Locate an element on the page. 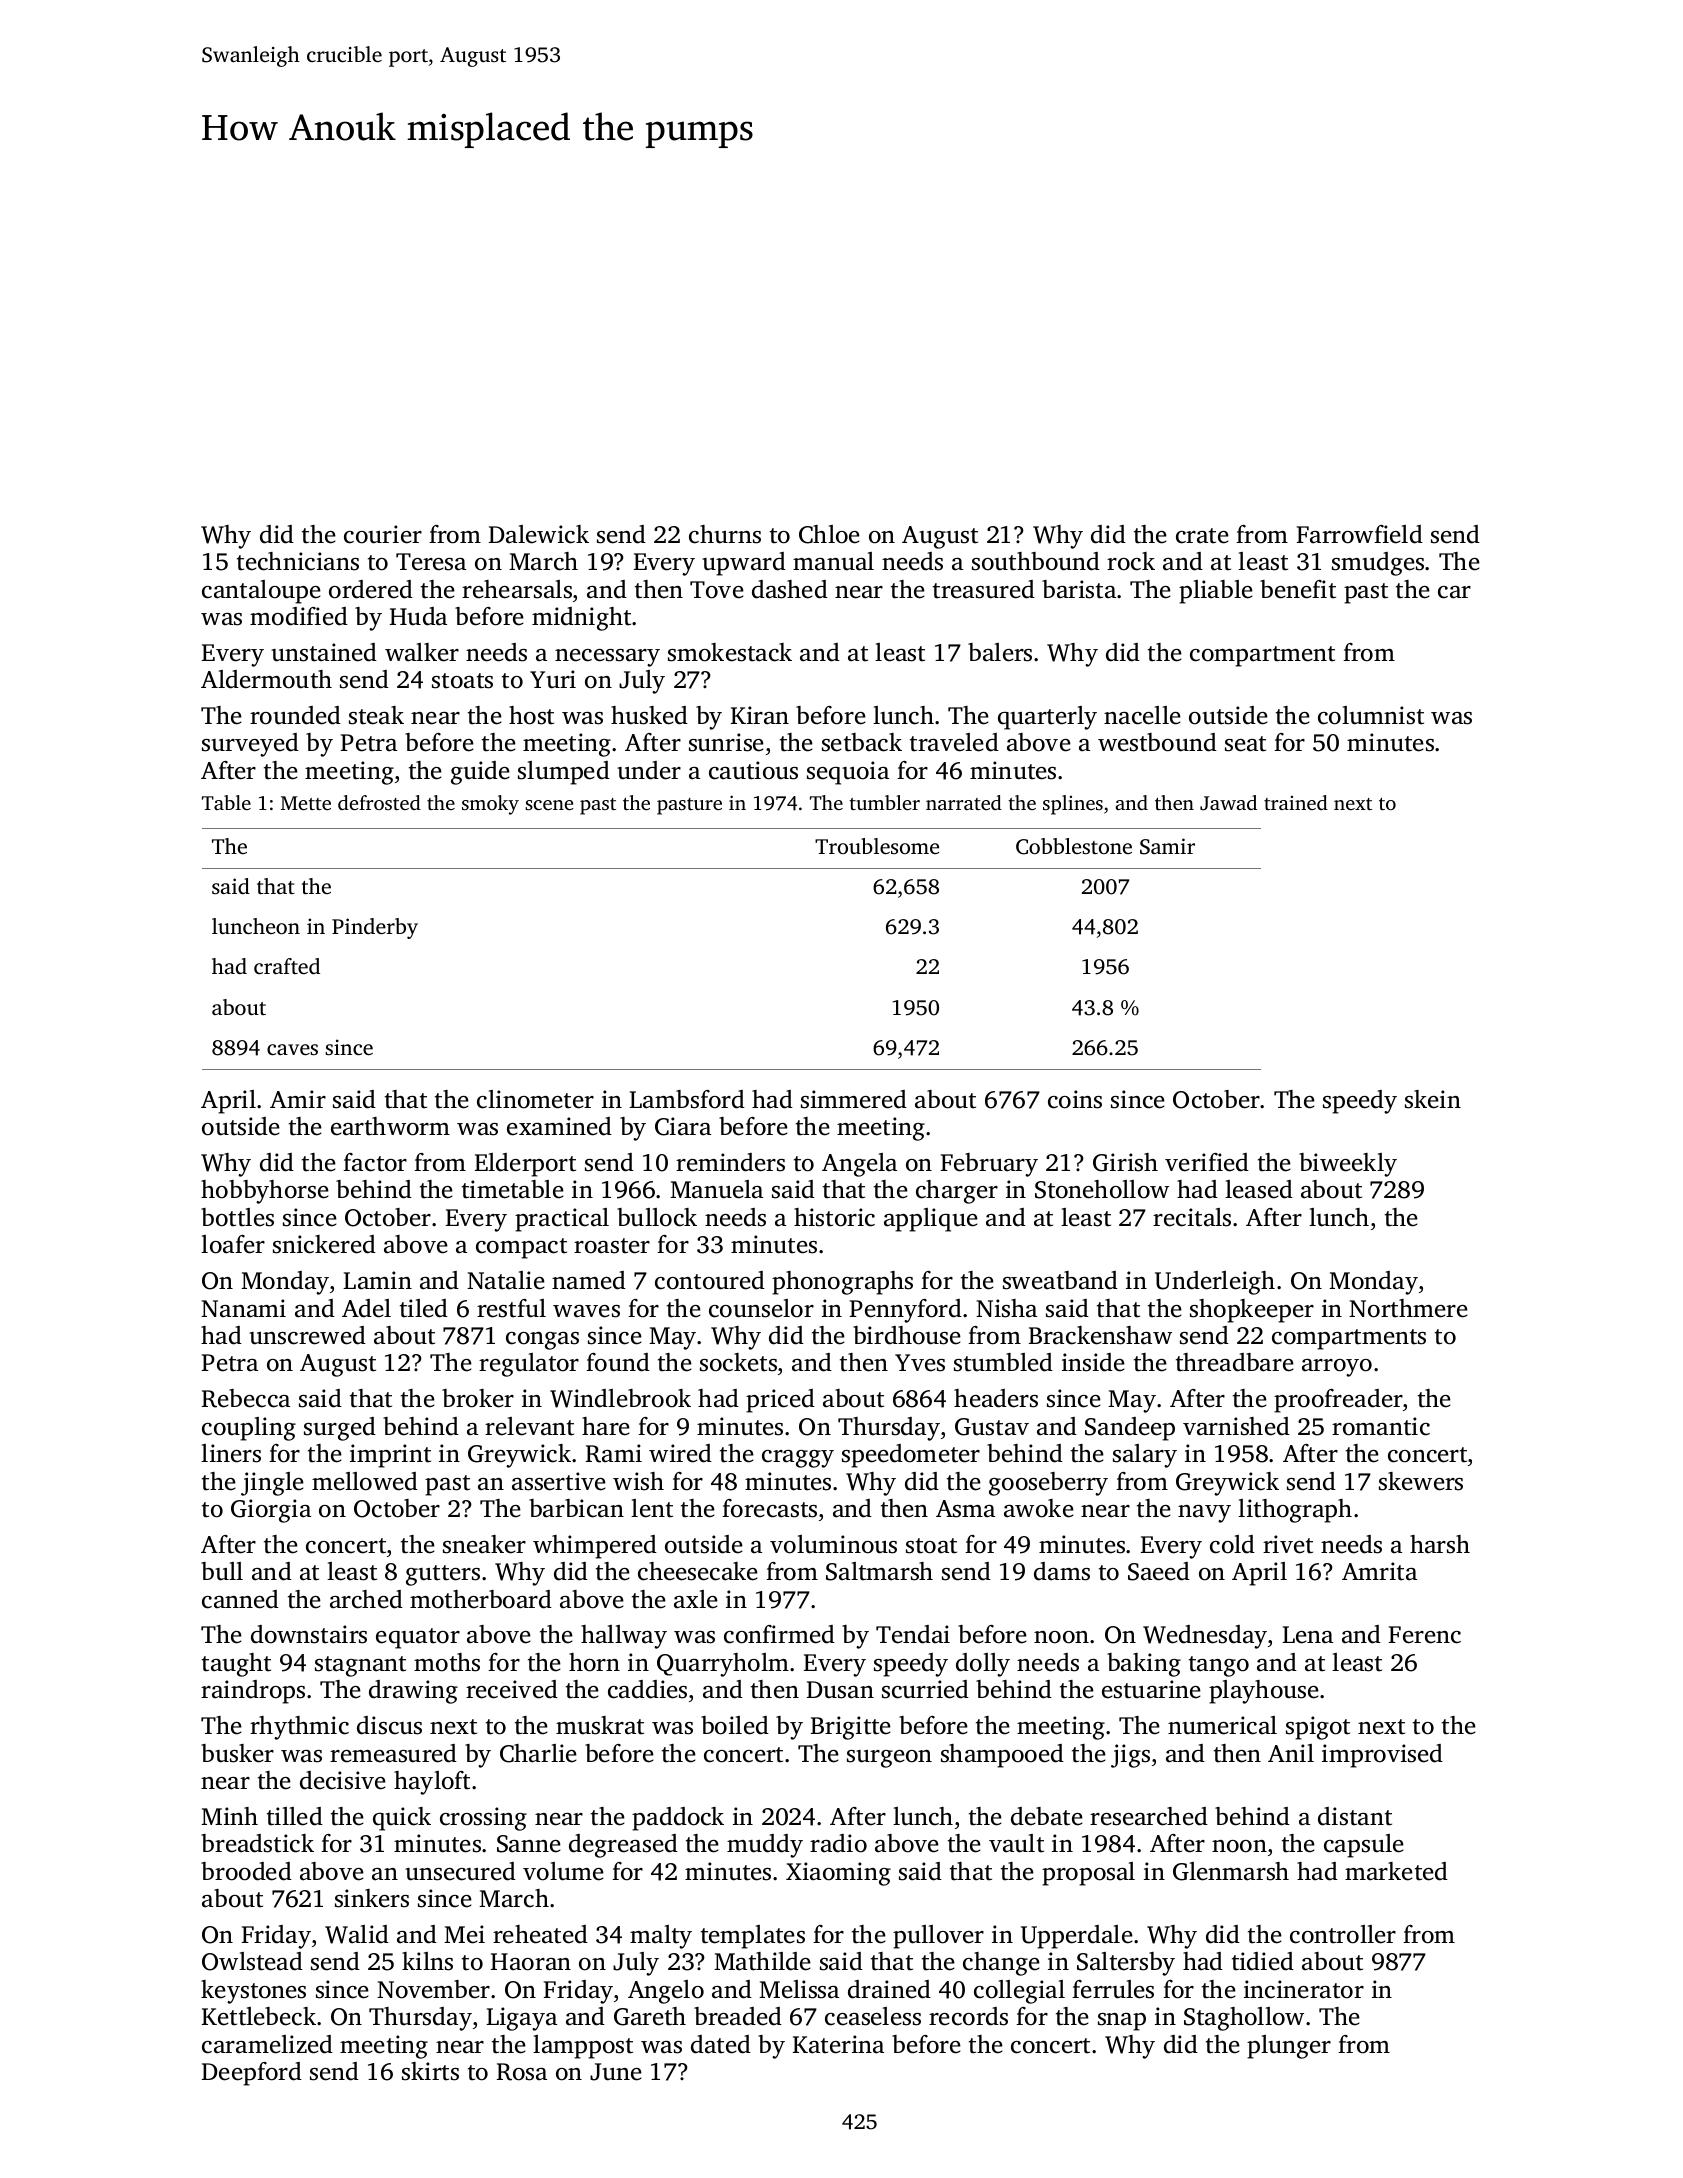  snap is located at coordinates (1122, 2022).
